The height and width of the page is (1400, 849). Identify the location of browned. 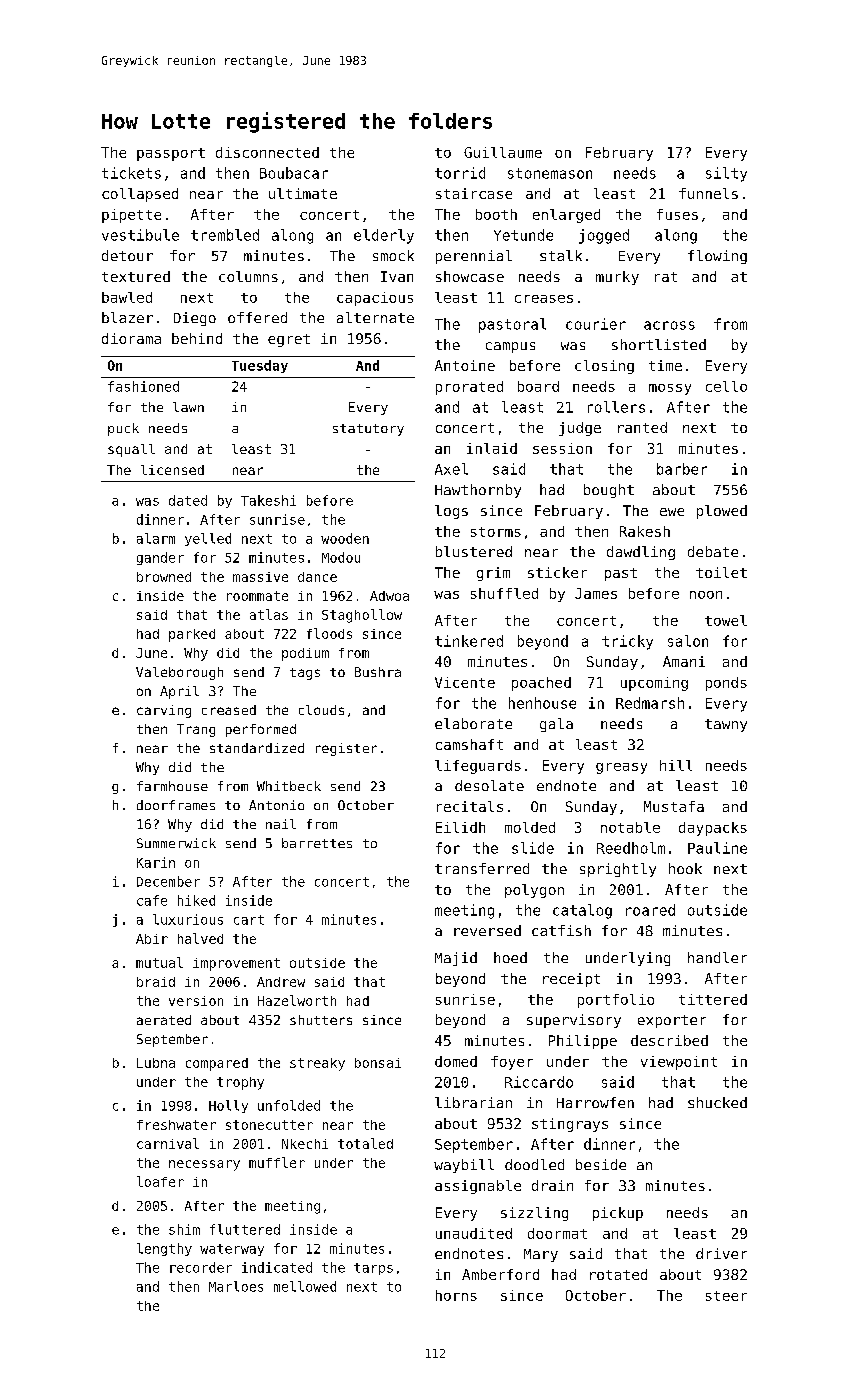
(164, 577).
